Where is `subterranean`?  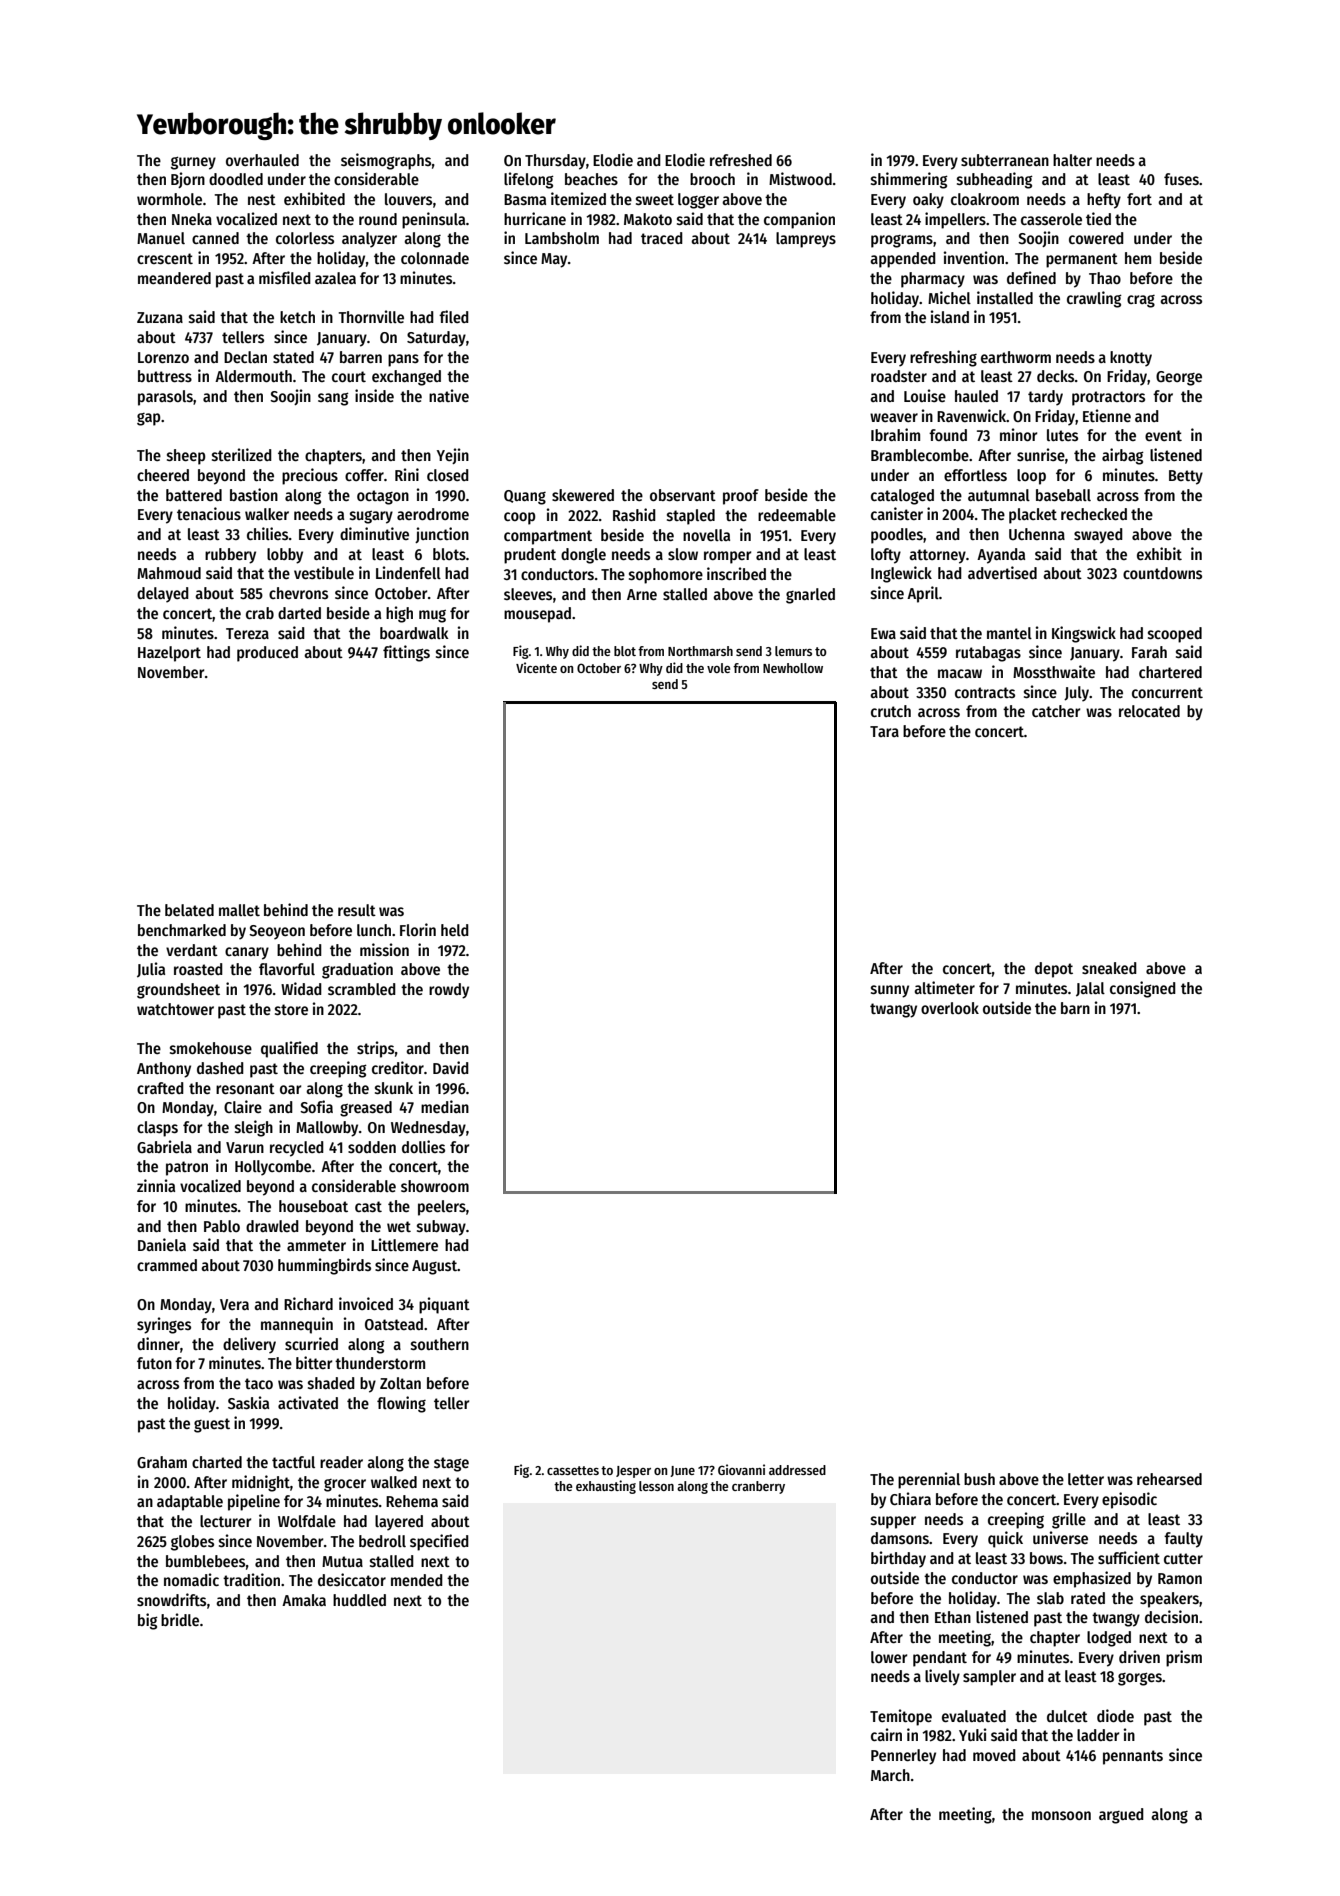 subterranean is located at coordinates (1005, 160).
